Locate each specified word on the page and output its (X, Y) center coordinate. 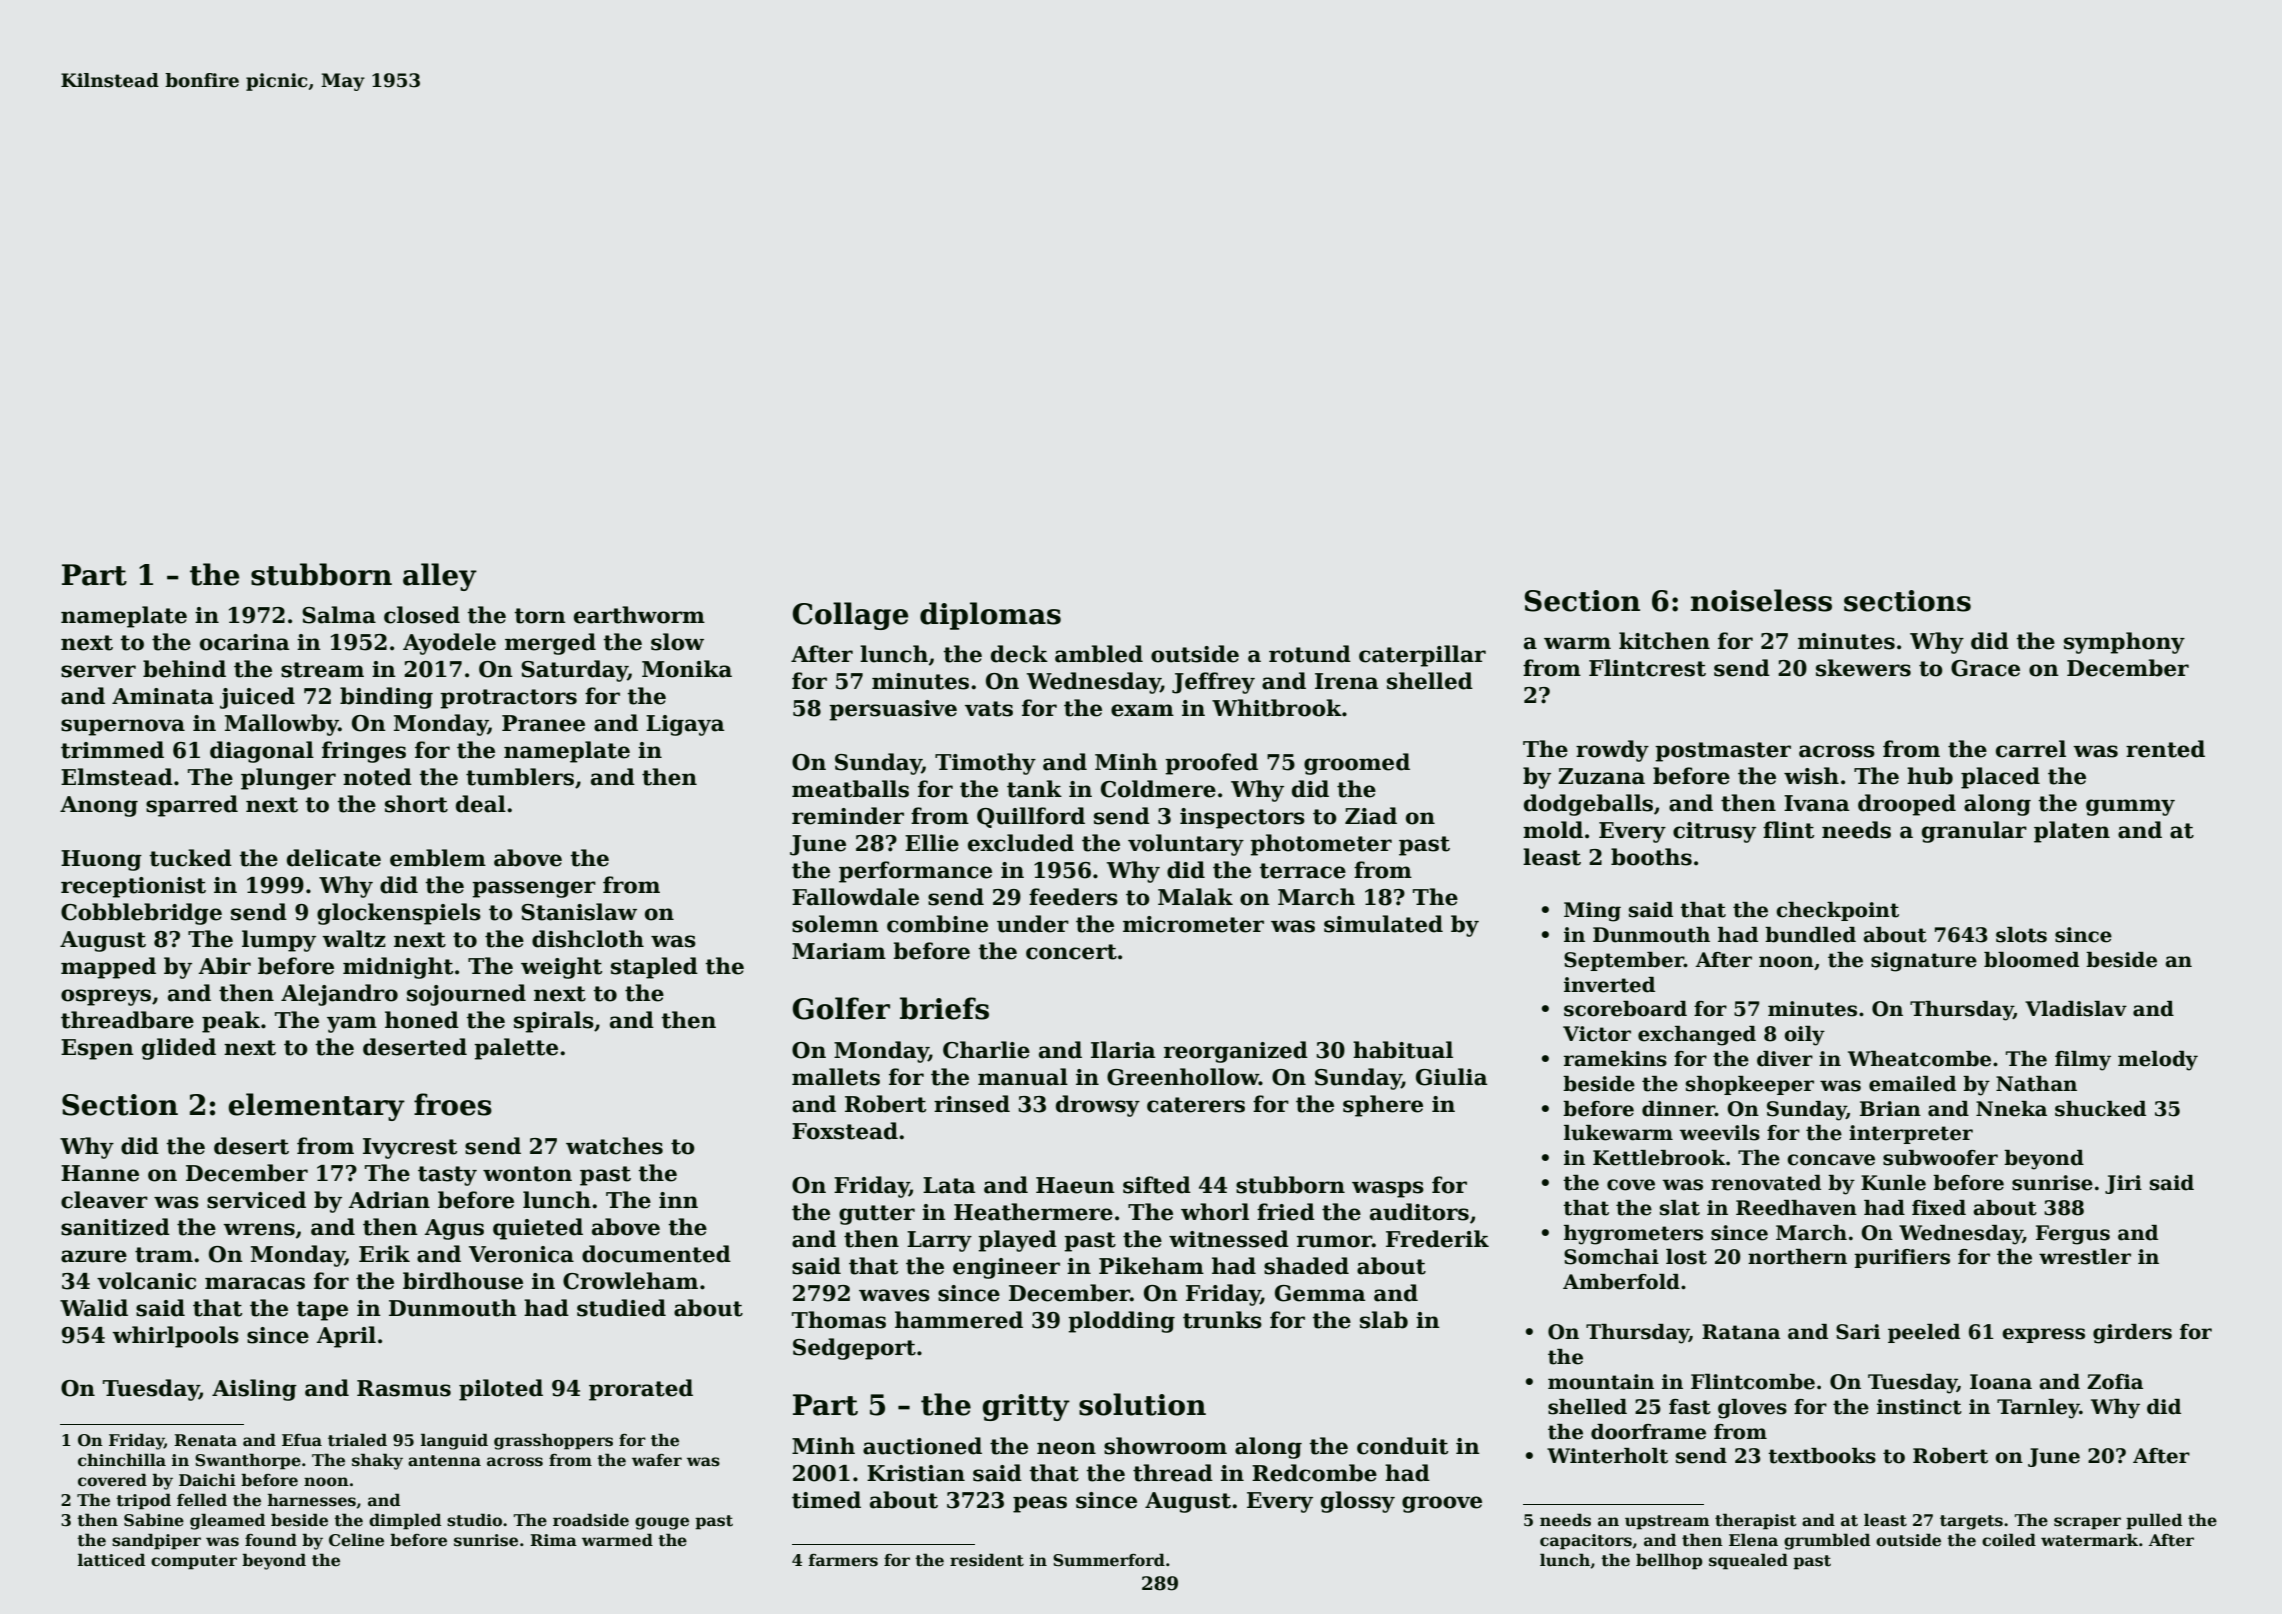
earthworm (639, 615)
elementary (316, 1107)
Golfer (841, 1008)
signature (1924, 962)
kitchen (1664, 641)
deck (1019, 654)
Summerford (1109, 1560)
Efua (302, 1440)
